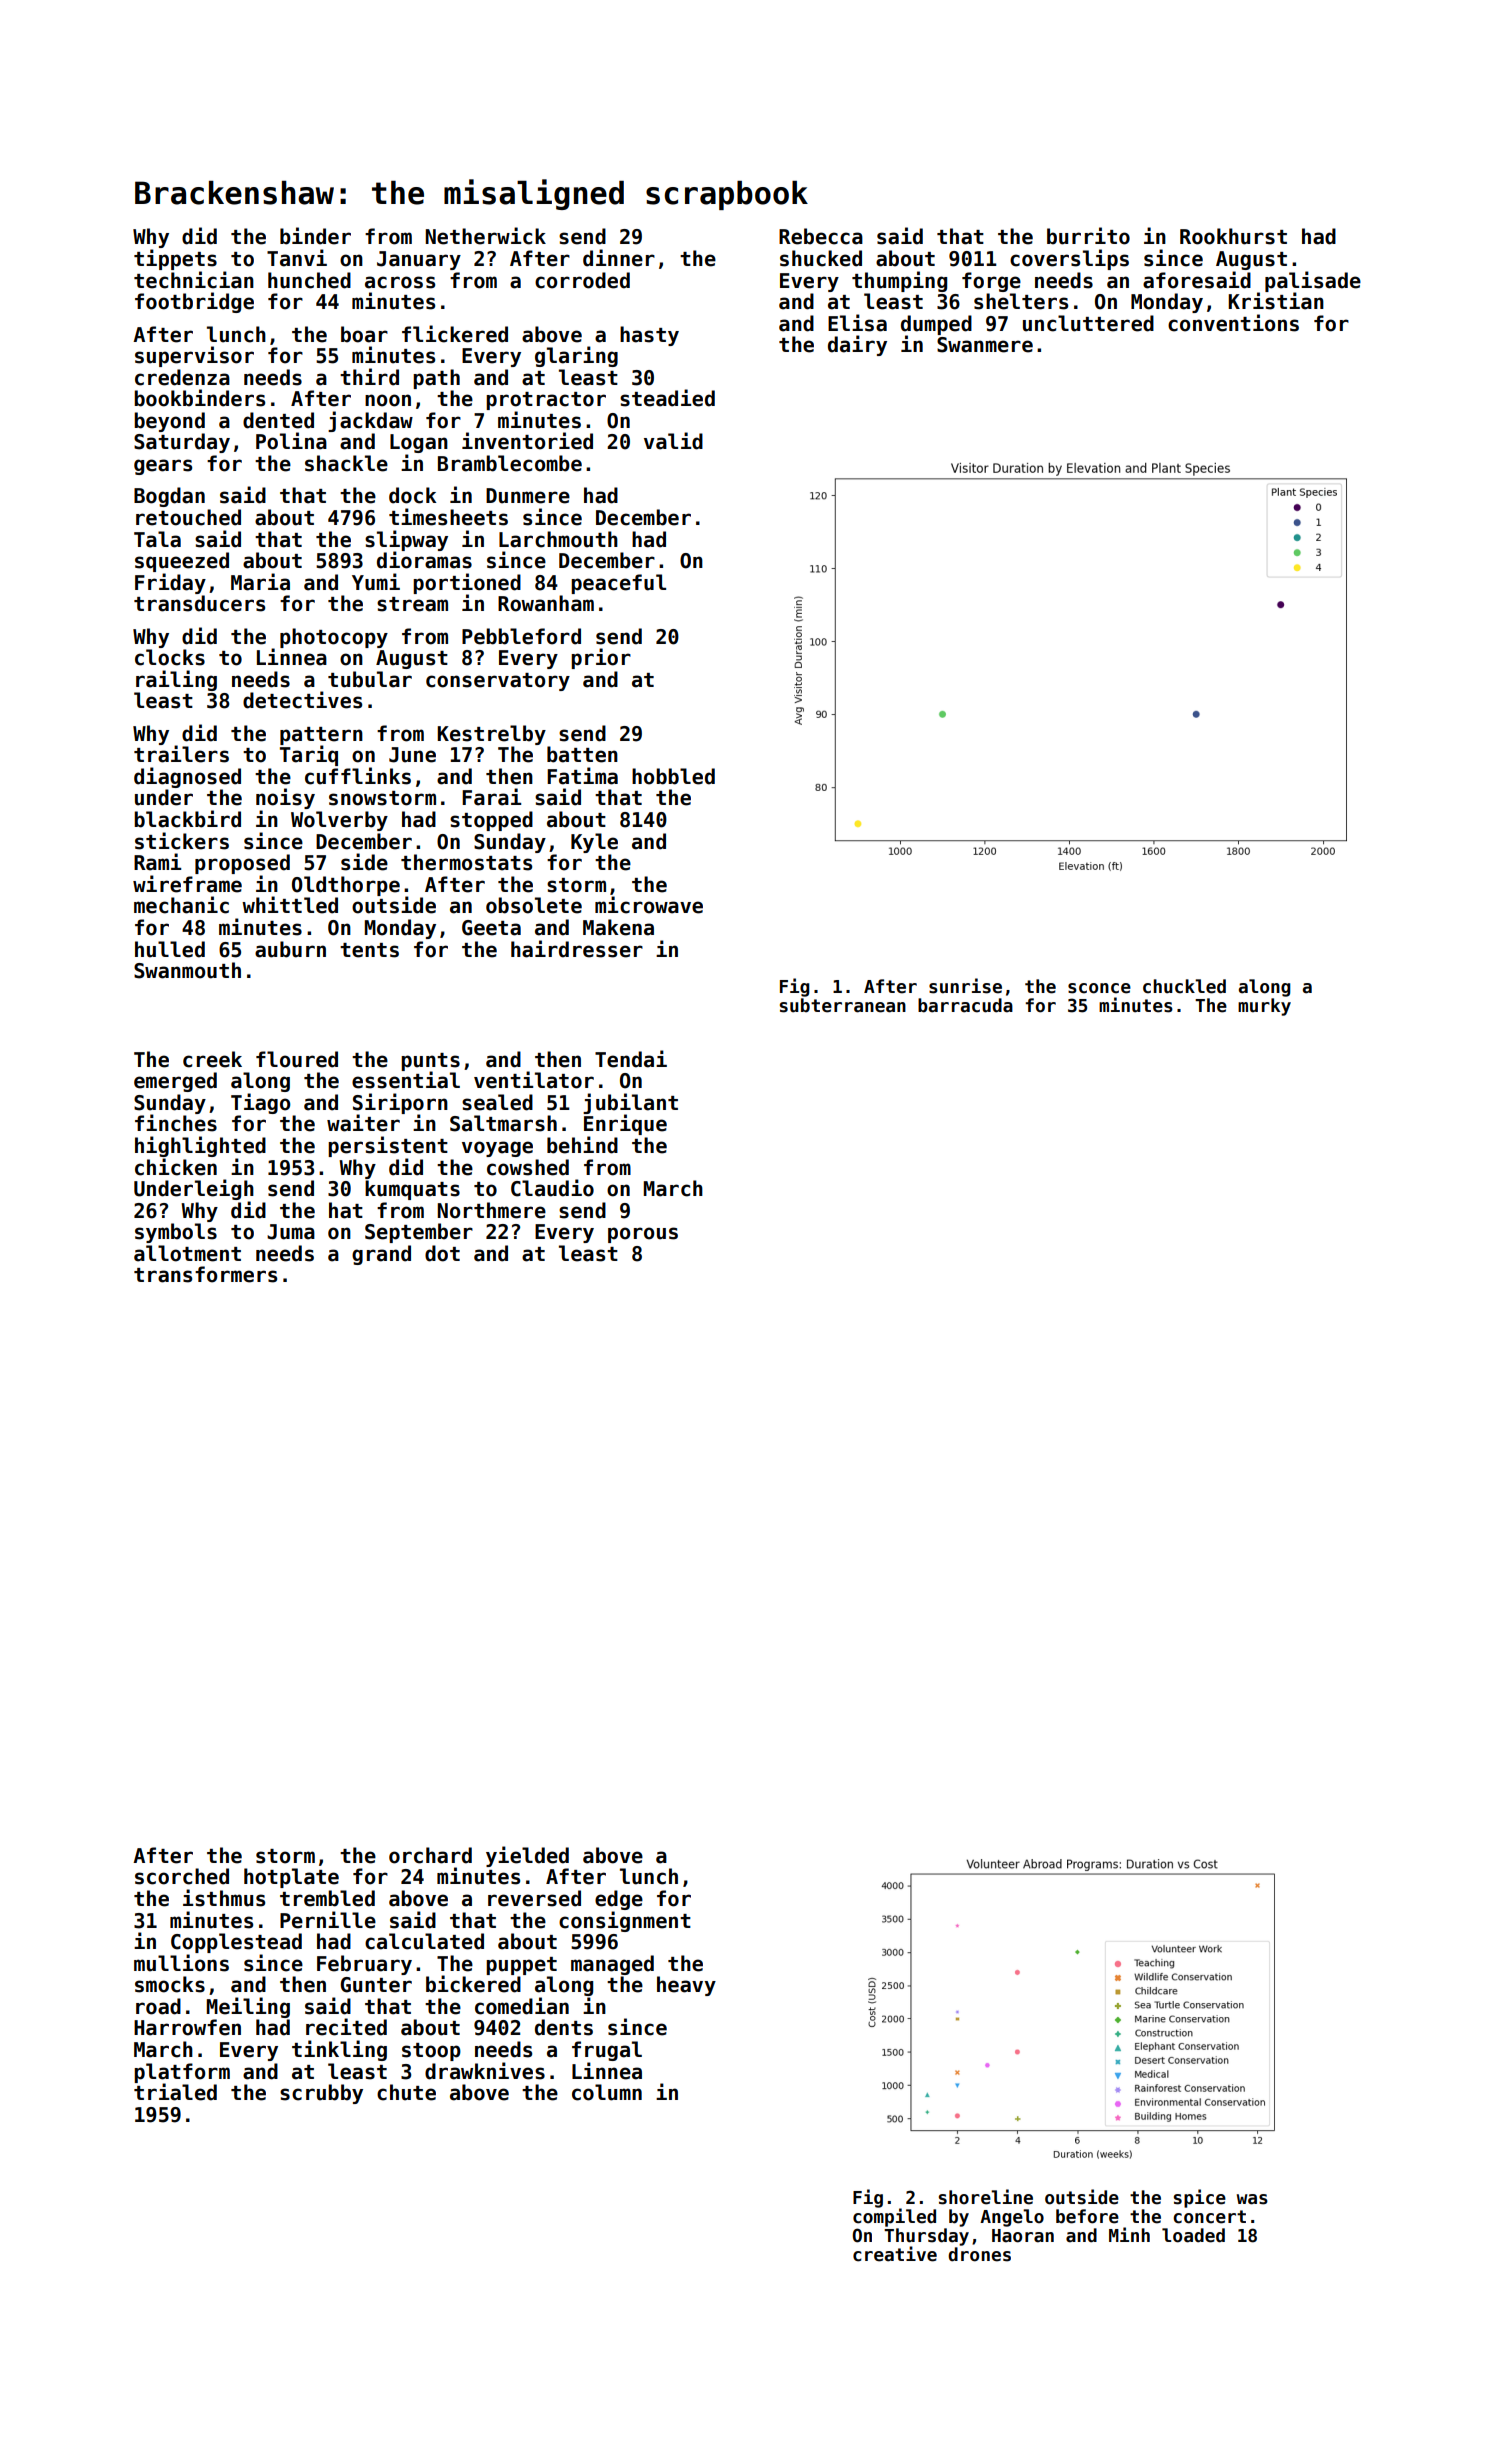 The width and height of the screenshot is (1496, 2464). Describe the element at coordinates (406, 2092) in the screenshot. I see `chute` at that location.
